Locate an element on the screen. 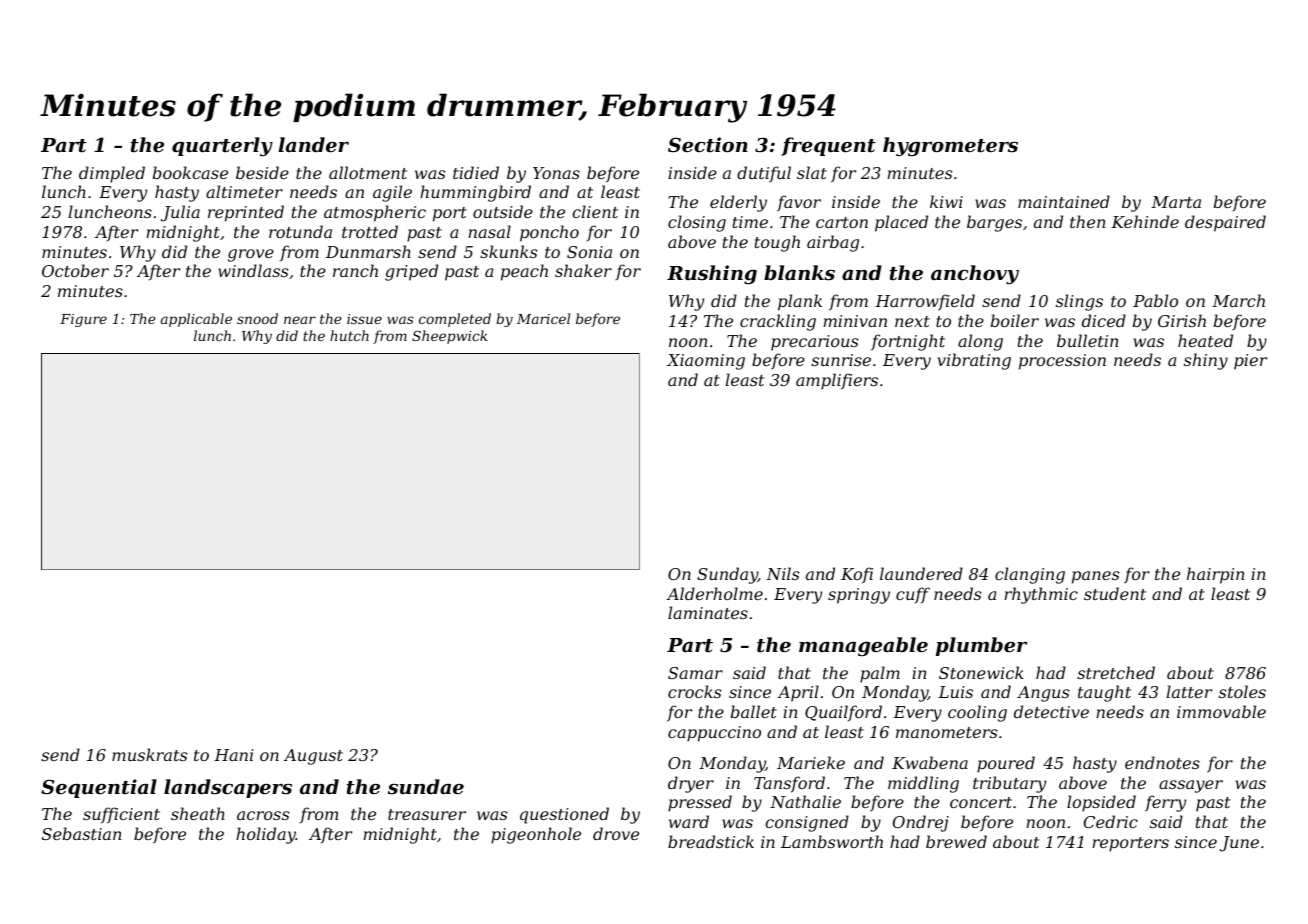 This screenshot has width=1308, height=924. Section is located at coordinates (708, 145).
